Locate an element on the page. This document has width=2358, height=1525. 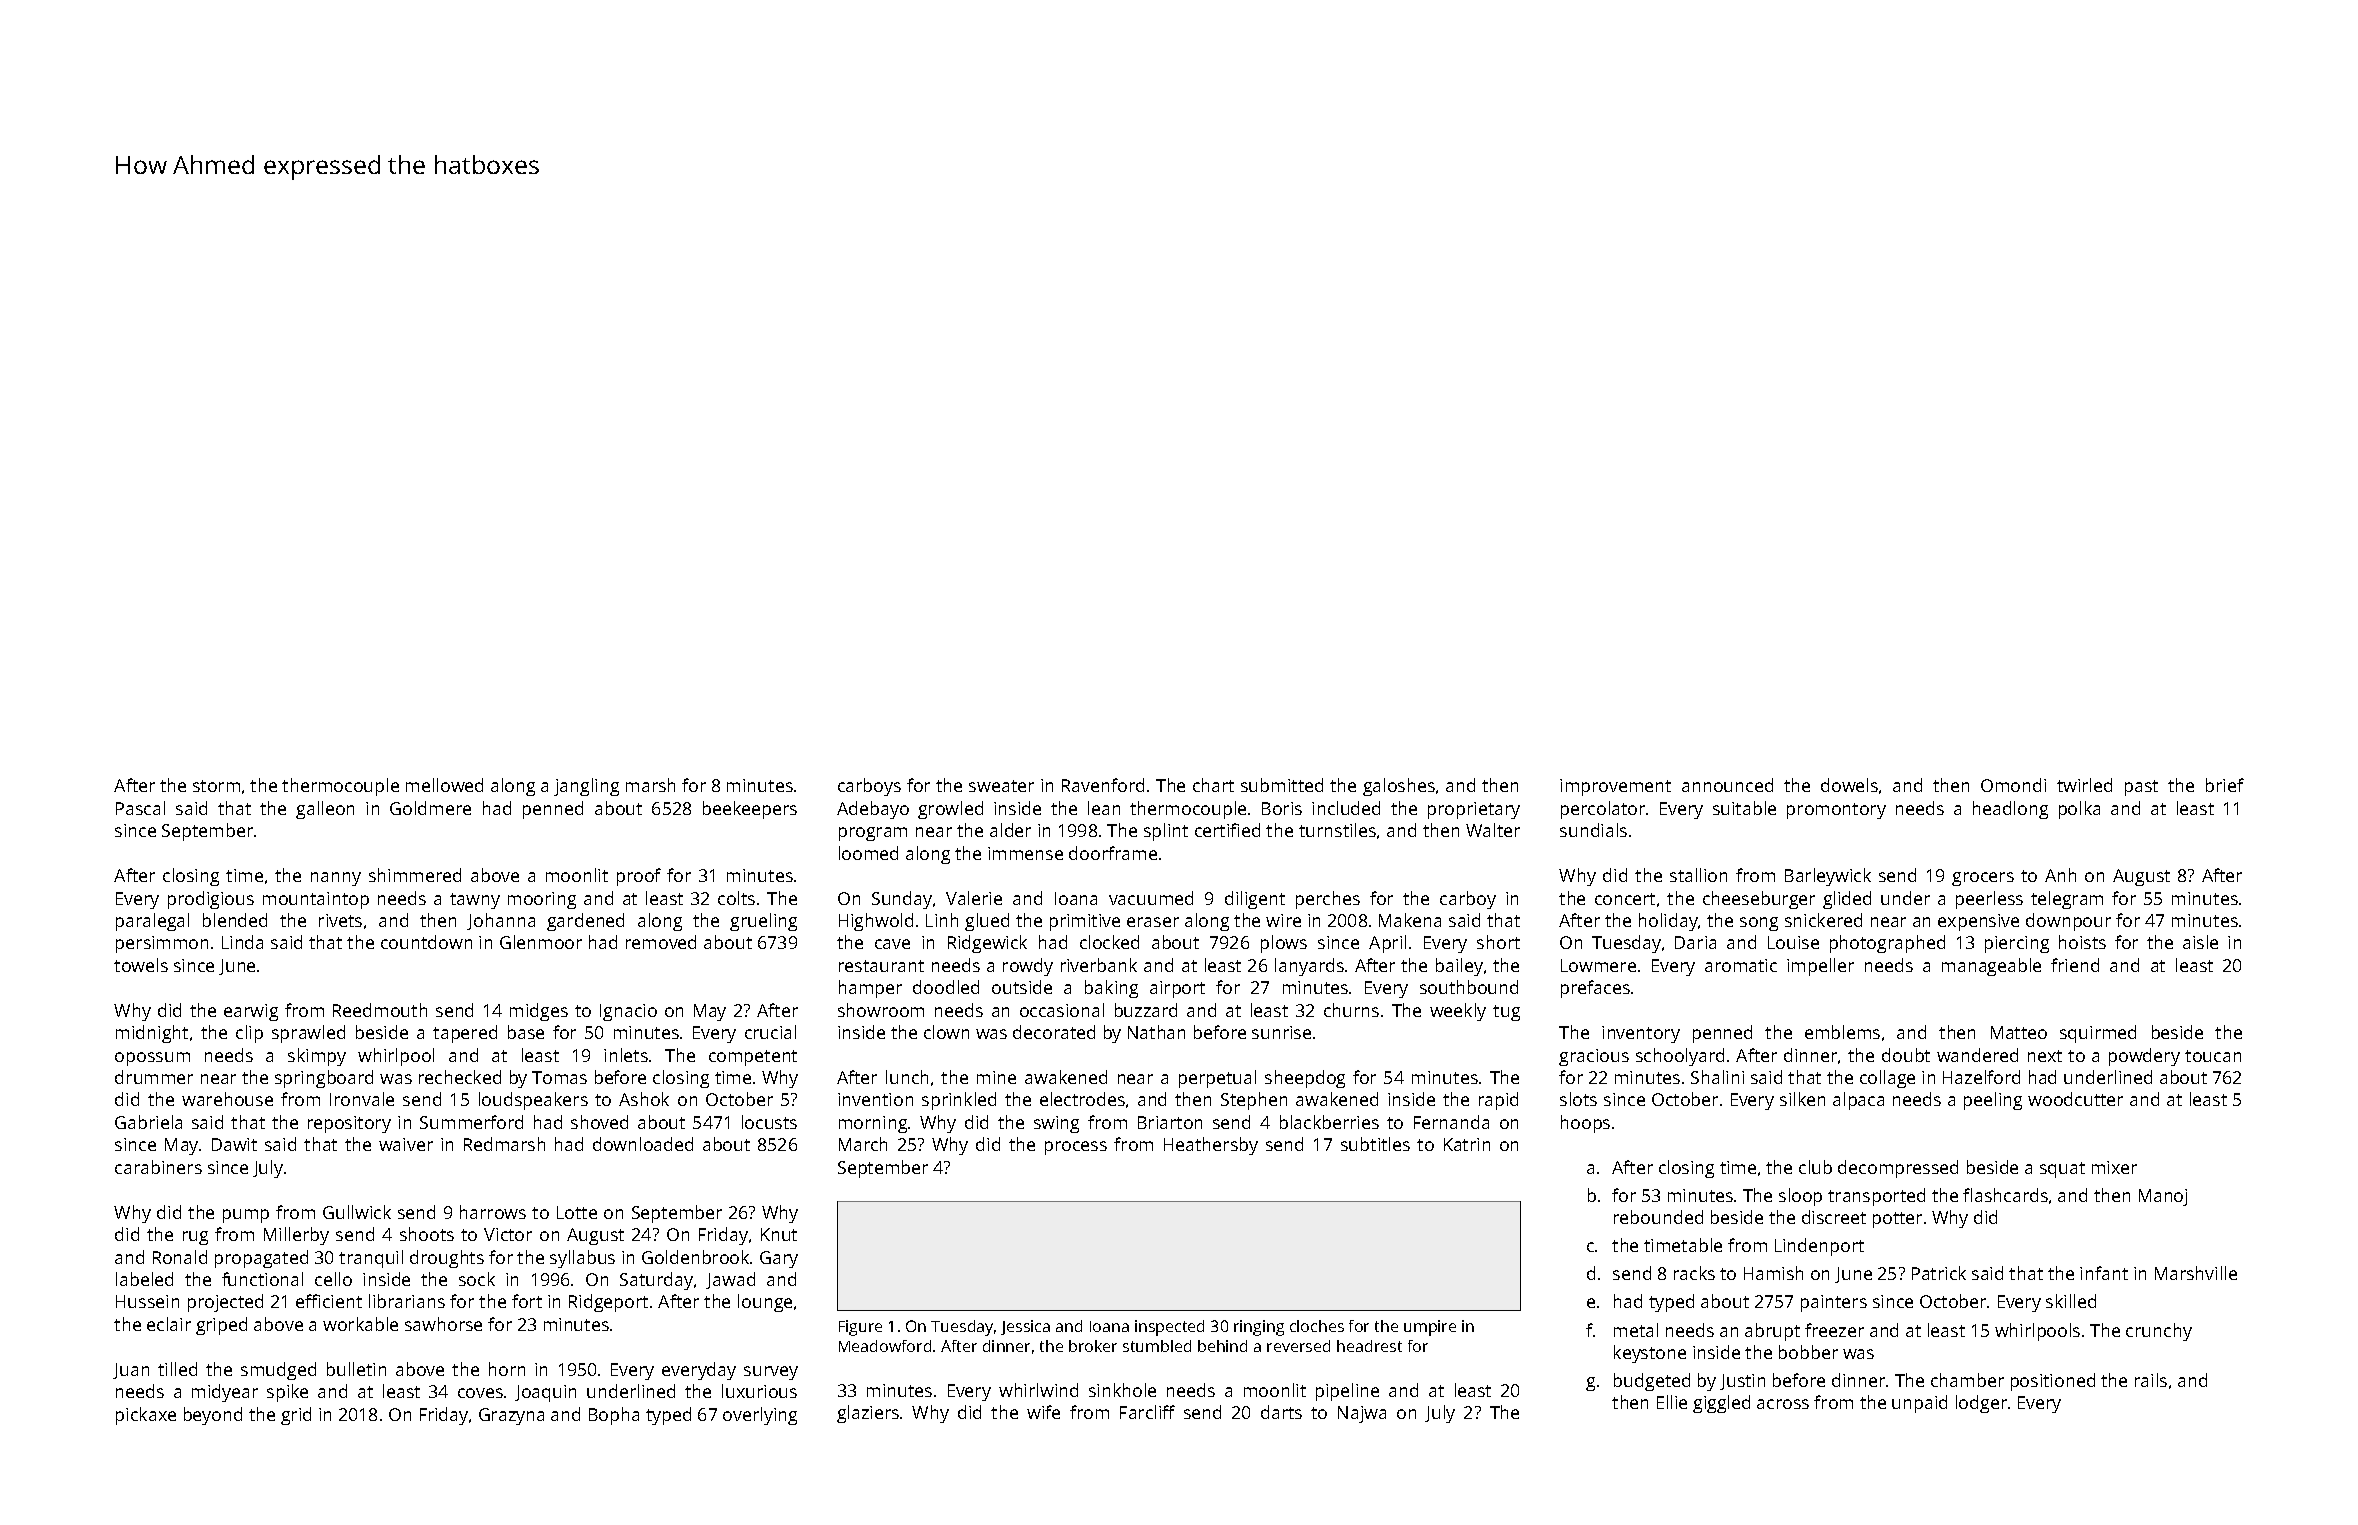
squat is located at coordinates (2062, 1170).
